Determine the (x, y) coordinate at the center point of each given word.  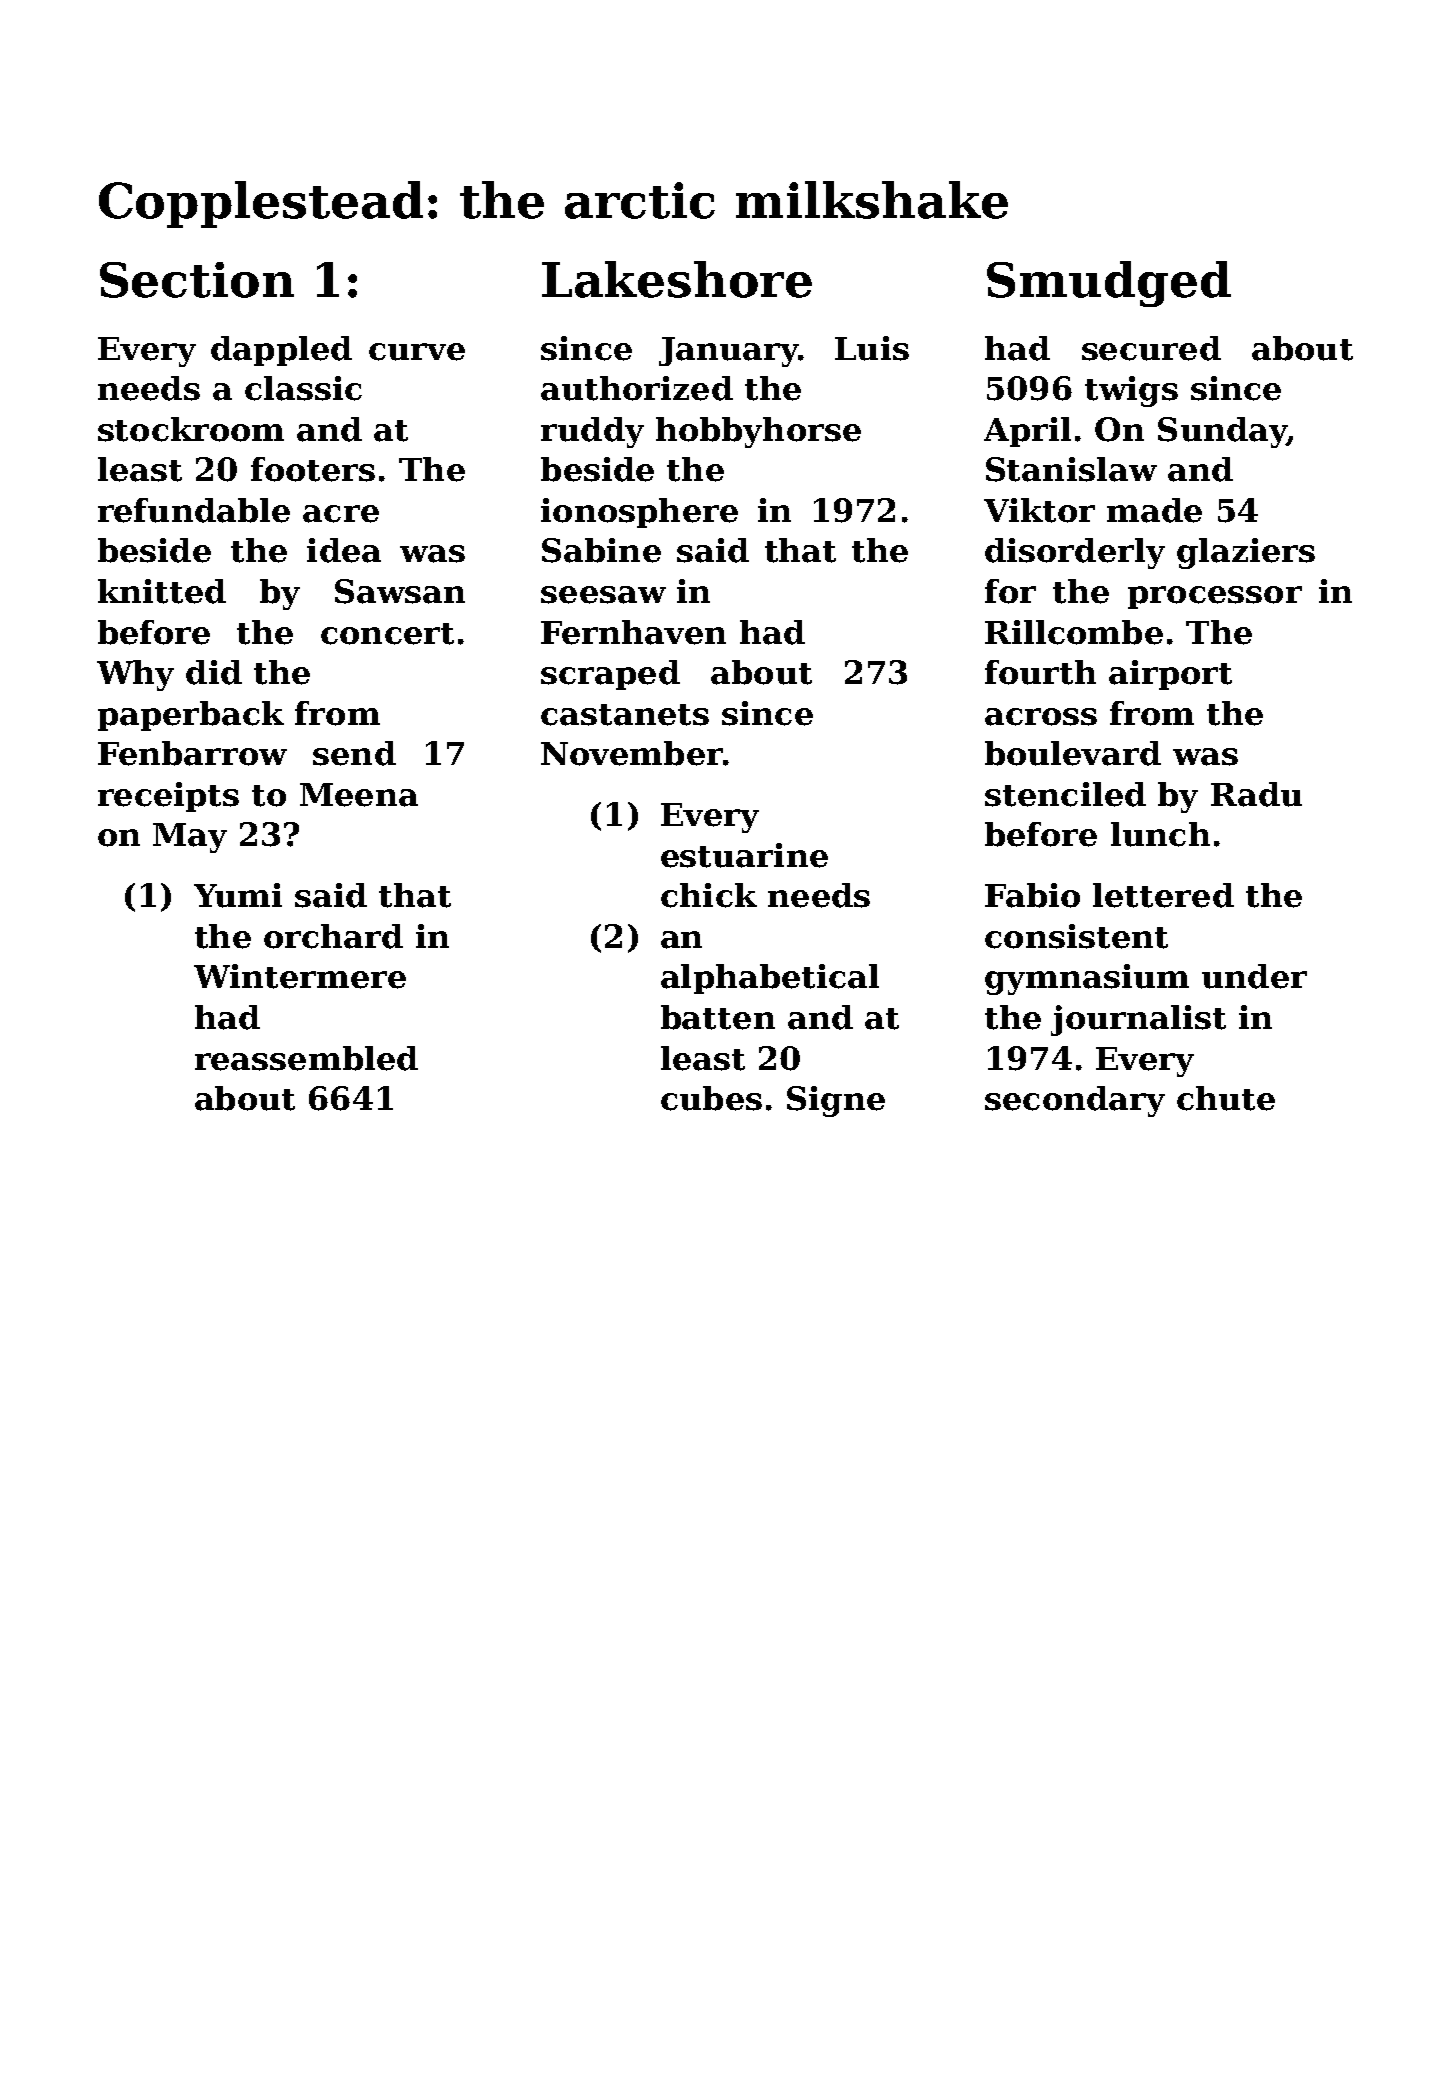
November (632, 753)
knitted (162, 591)
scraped (610, 675)
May (190, 838)
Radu (1256, 794)
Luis (872, 348)
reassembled (306, 1058)
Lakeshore (677, 279)
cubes (711, 1098)
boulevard (1073, 753)
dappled (281, 351)
